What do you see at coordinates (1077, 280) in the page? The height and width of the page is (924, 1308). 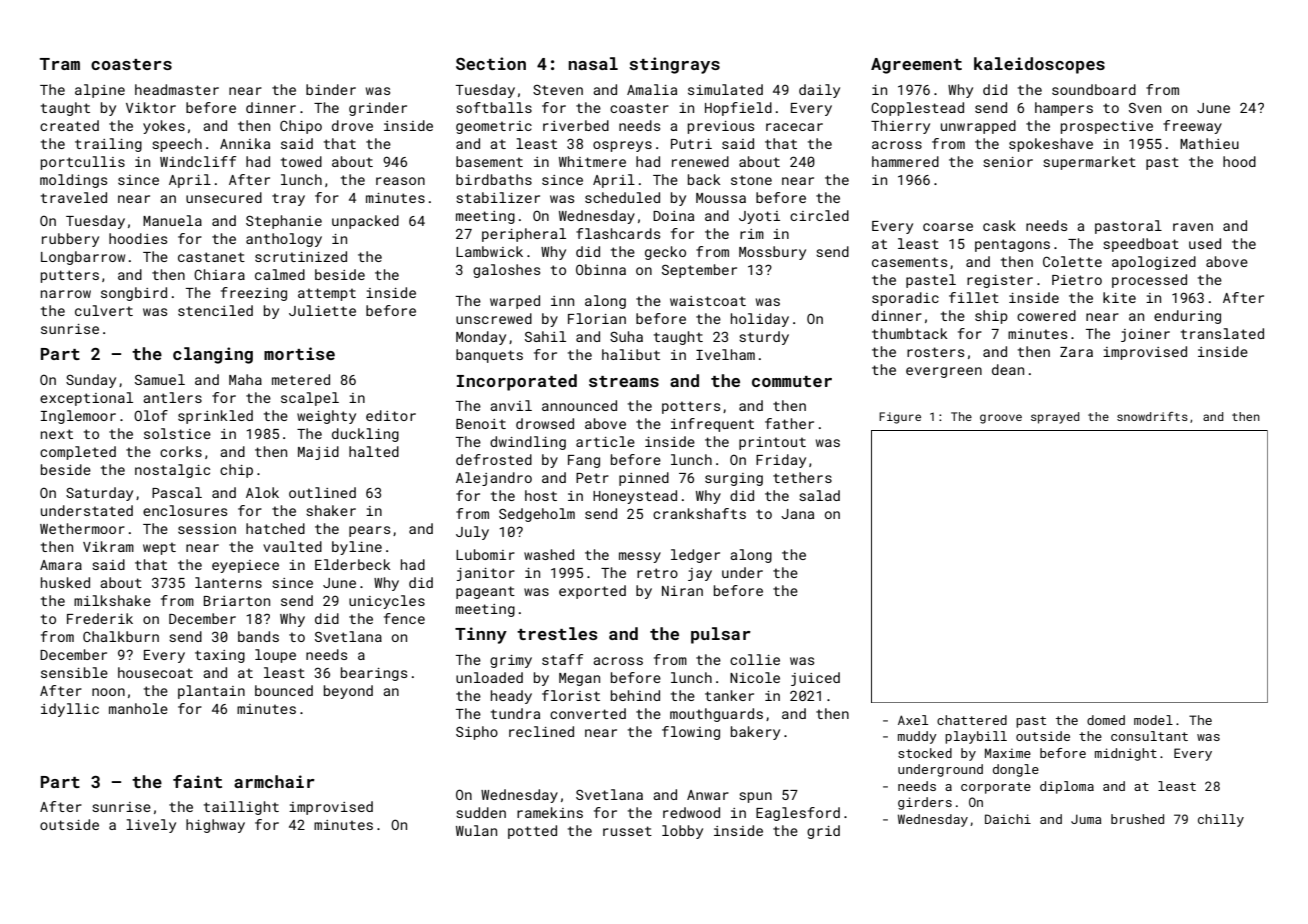 I see `Pietro` at bounding box center [1077, 280].
